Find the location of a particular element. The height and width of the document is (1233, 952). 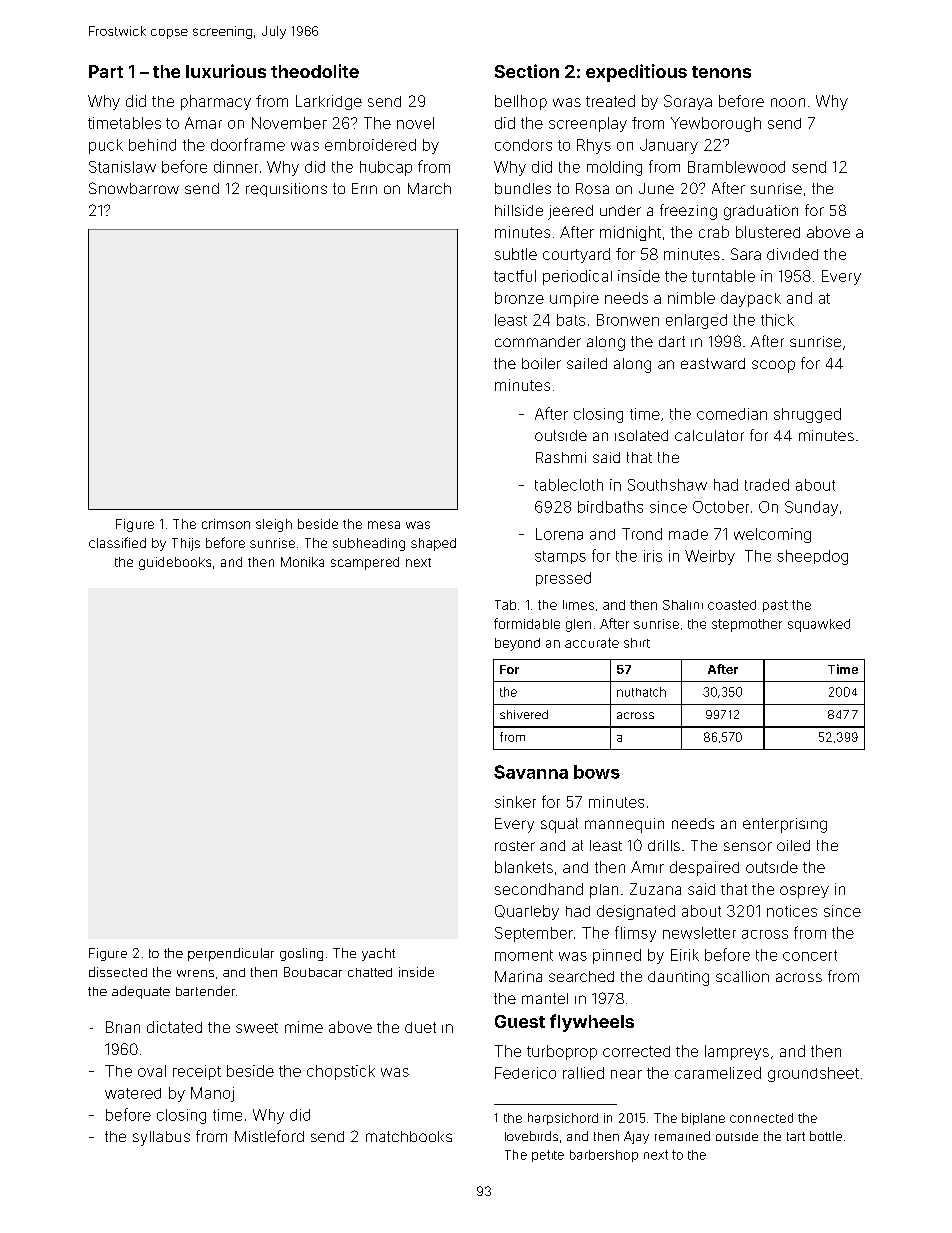

perpendicular is located at coordinates (231, 954).
